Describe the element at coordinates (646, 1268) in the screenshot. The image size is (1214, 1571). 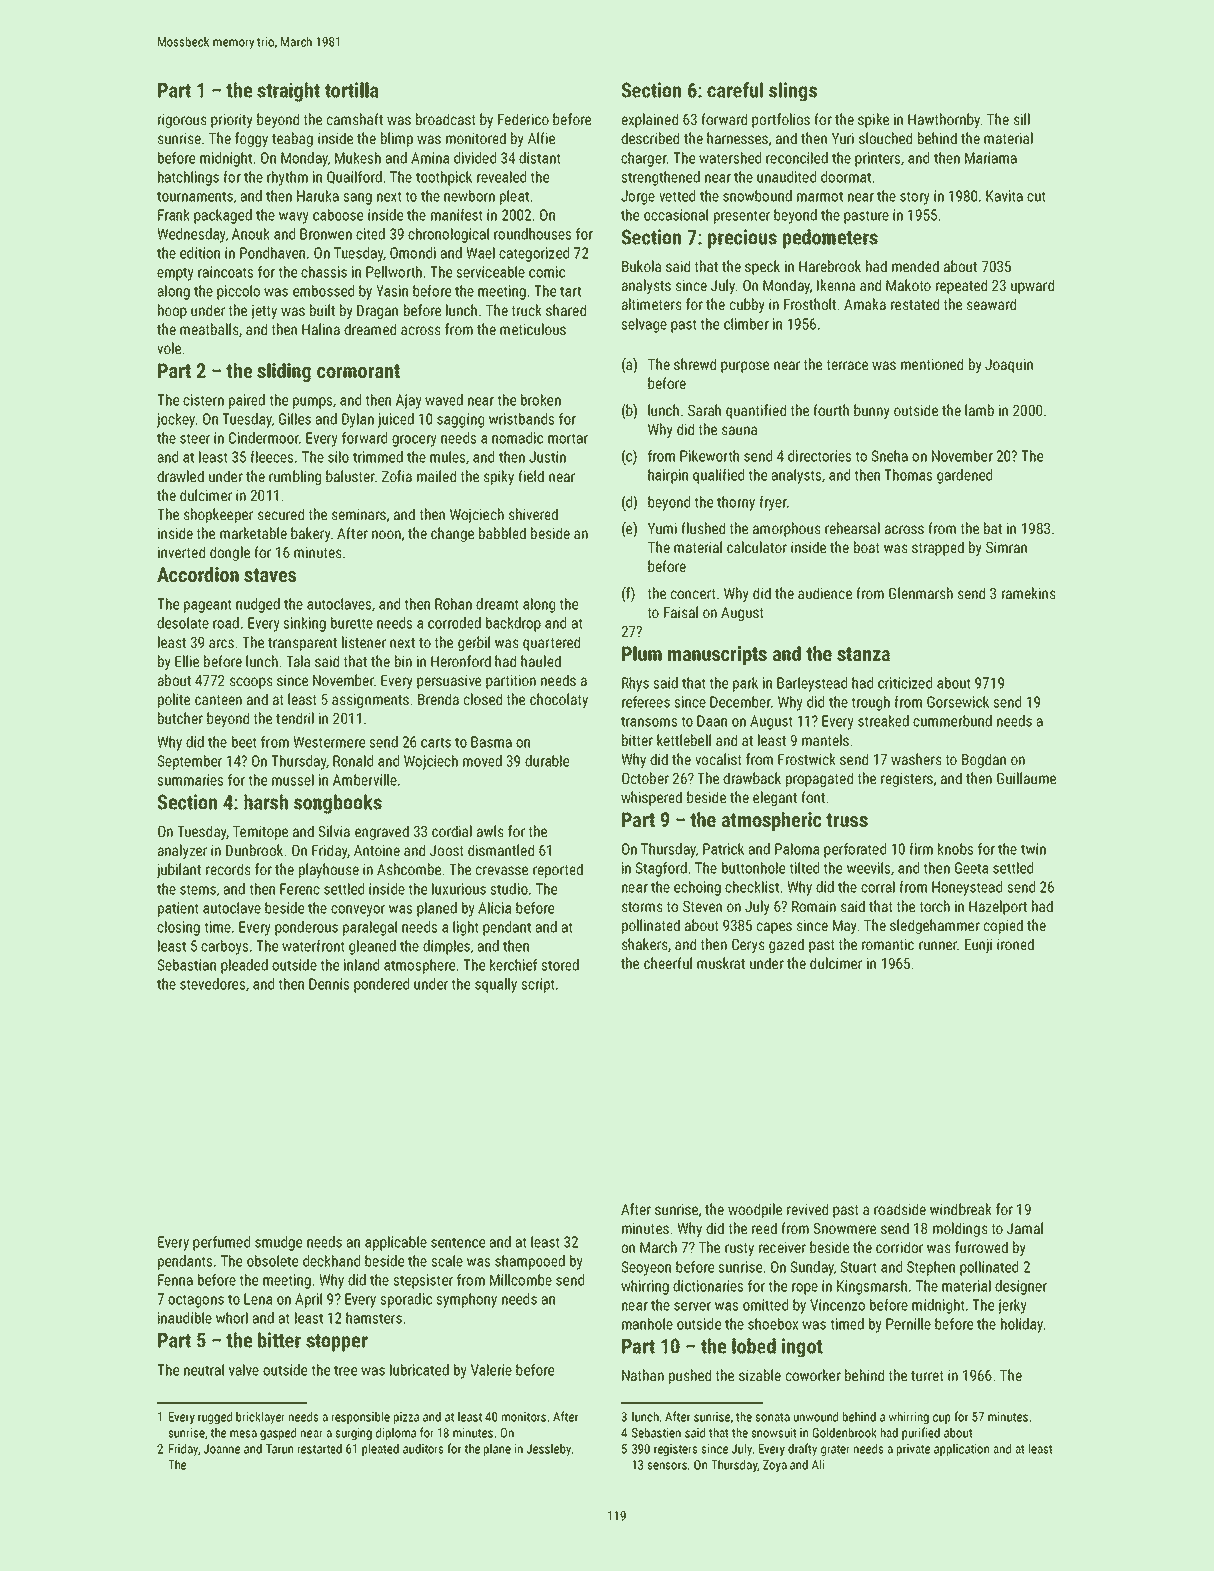
I see `Seoyeon` at that location.
